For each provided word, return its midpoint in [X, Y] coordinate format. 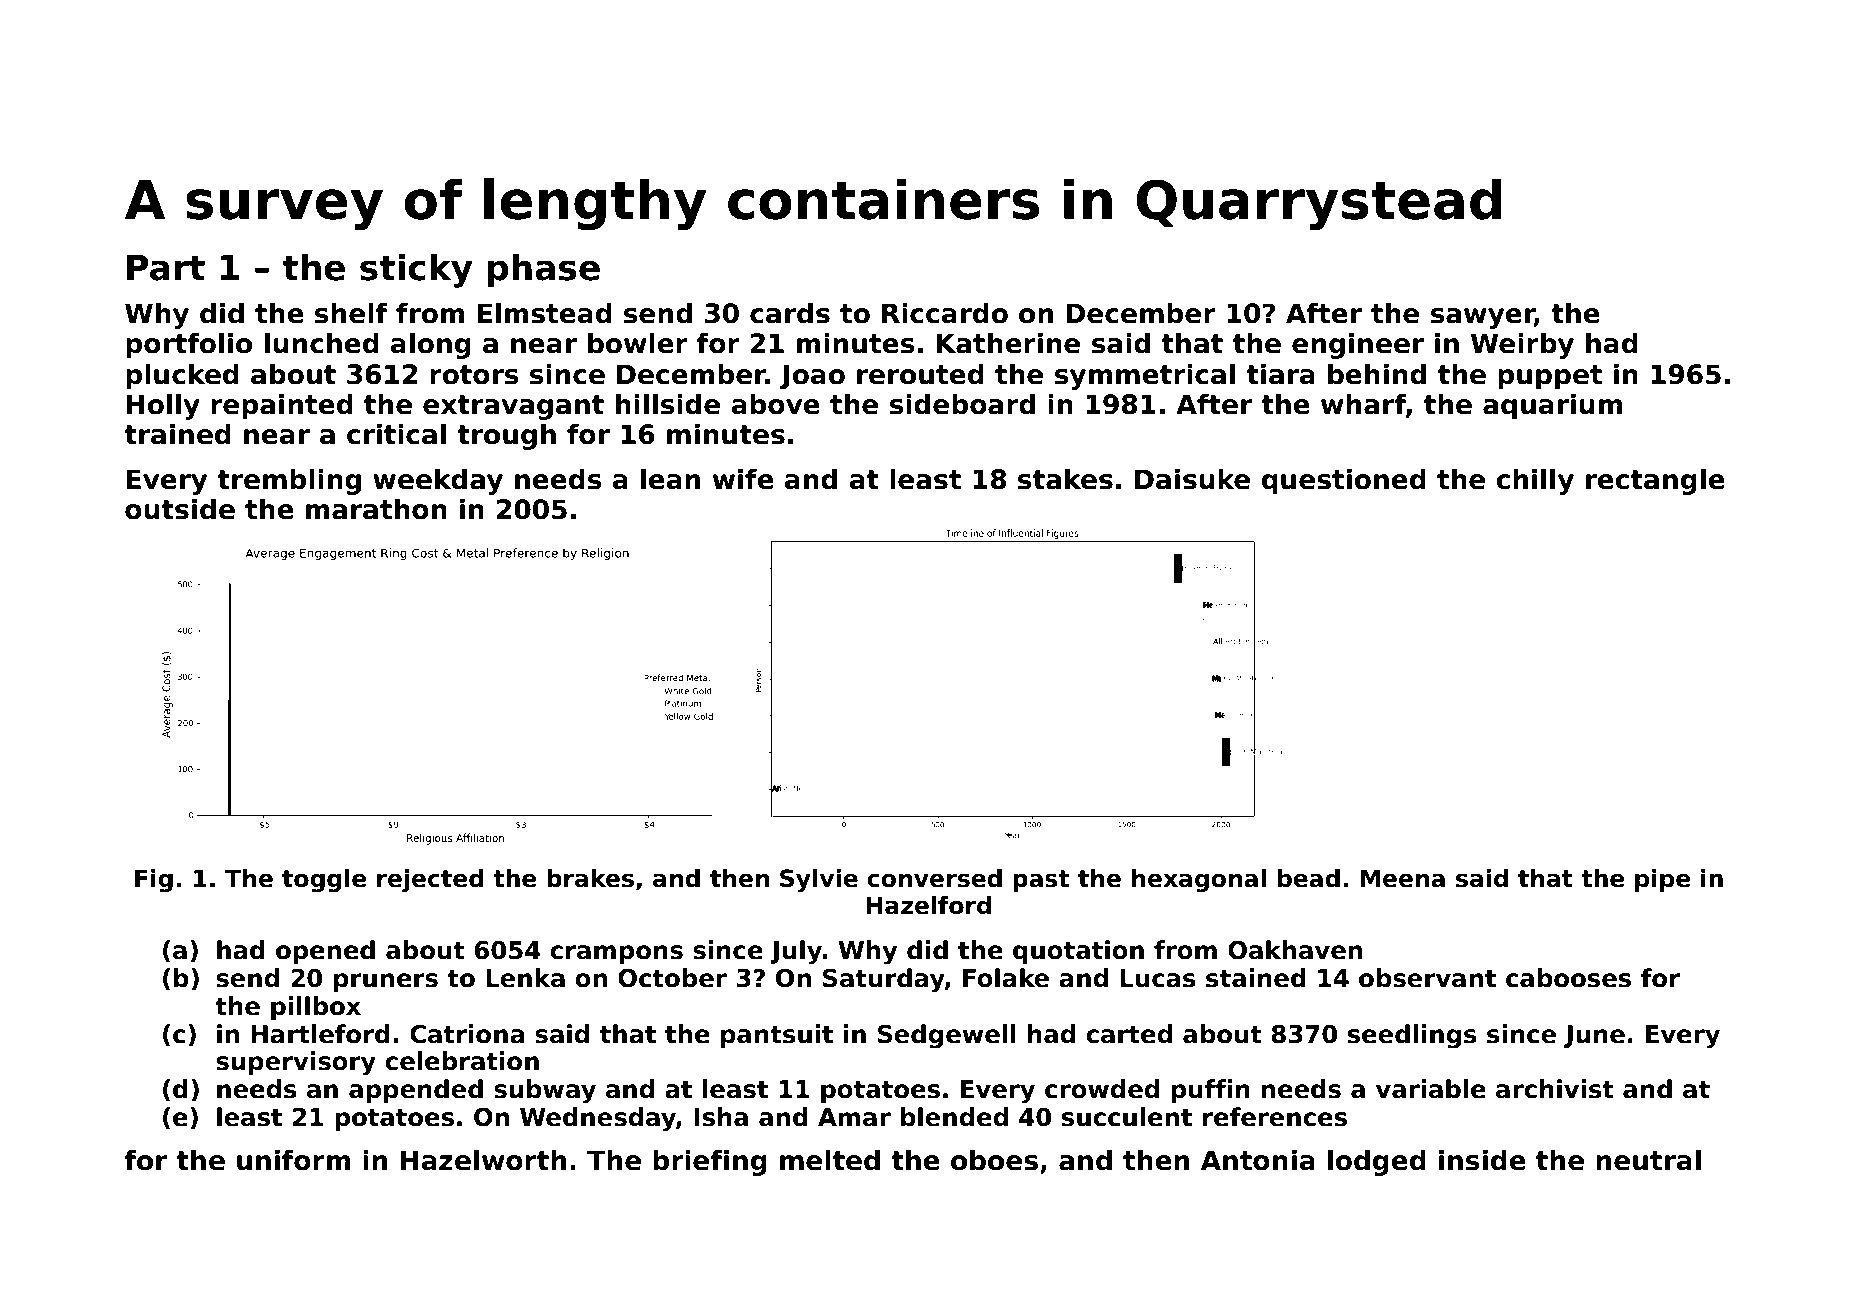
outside [180, 509]
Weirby [1522, 345]
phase [544, 270]
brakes [590, 878]
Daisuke [1192, 479]
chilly [1535, 481]
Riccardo [945, 313]
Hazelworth [483, 1160]
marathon [376, 509]
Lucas [1158, 978]
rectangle [1655, 481]
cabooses [1568, 978]
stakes [1065, 479]
